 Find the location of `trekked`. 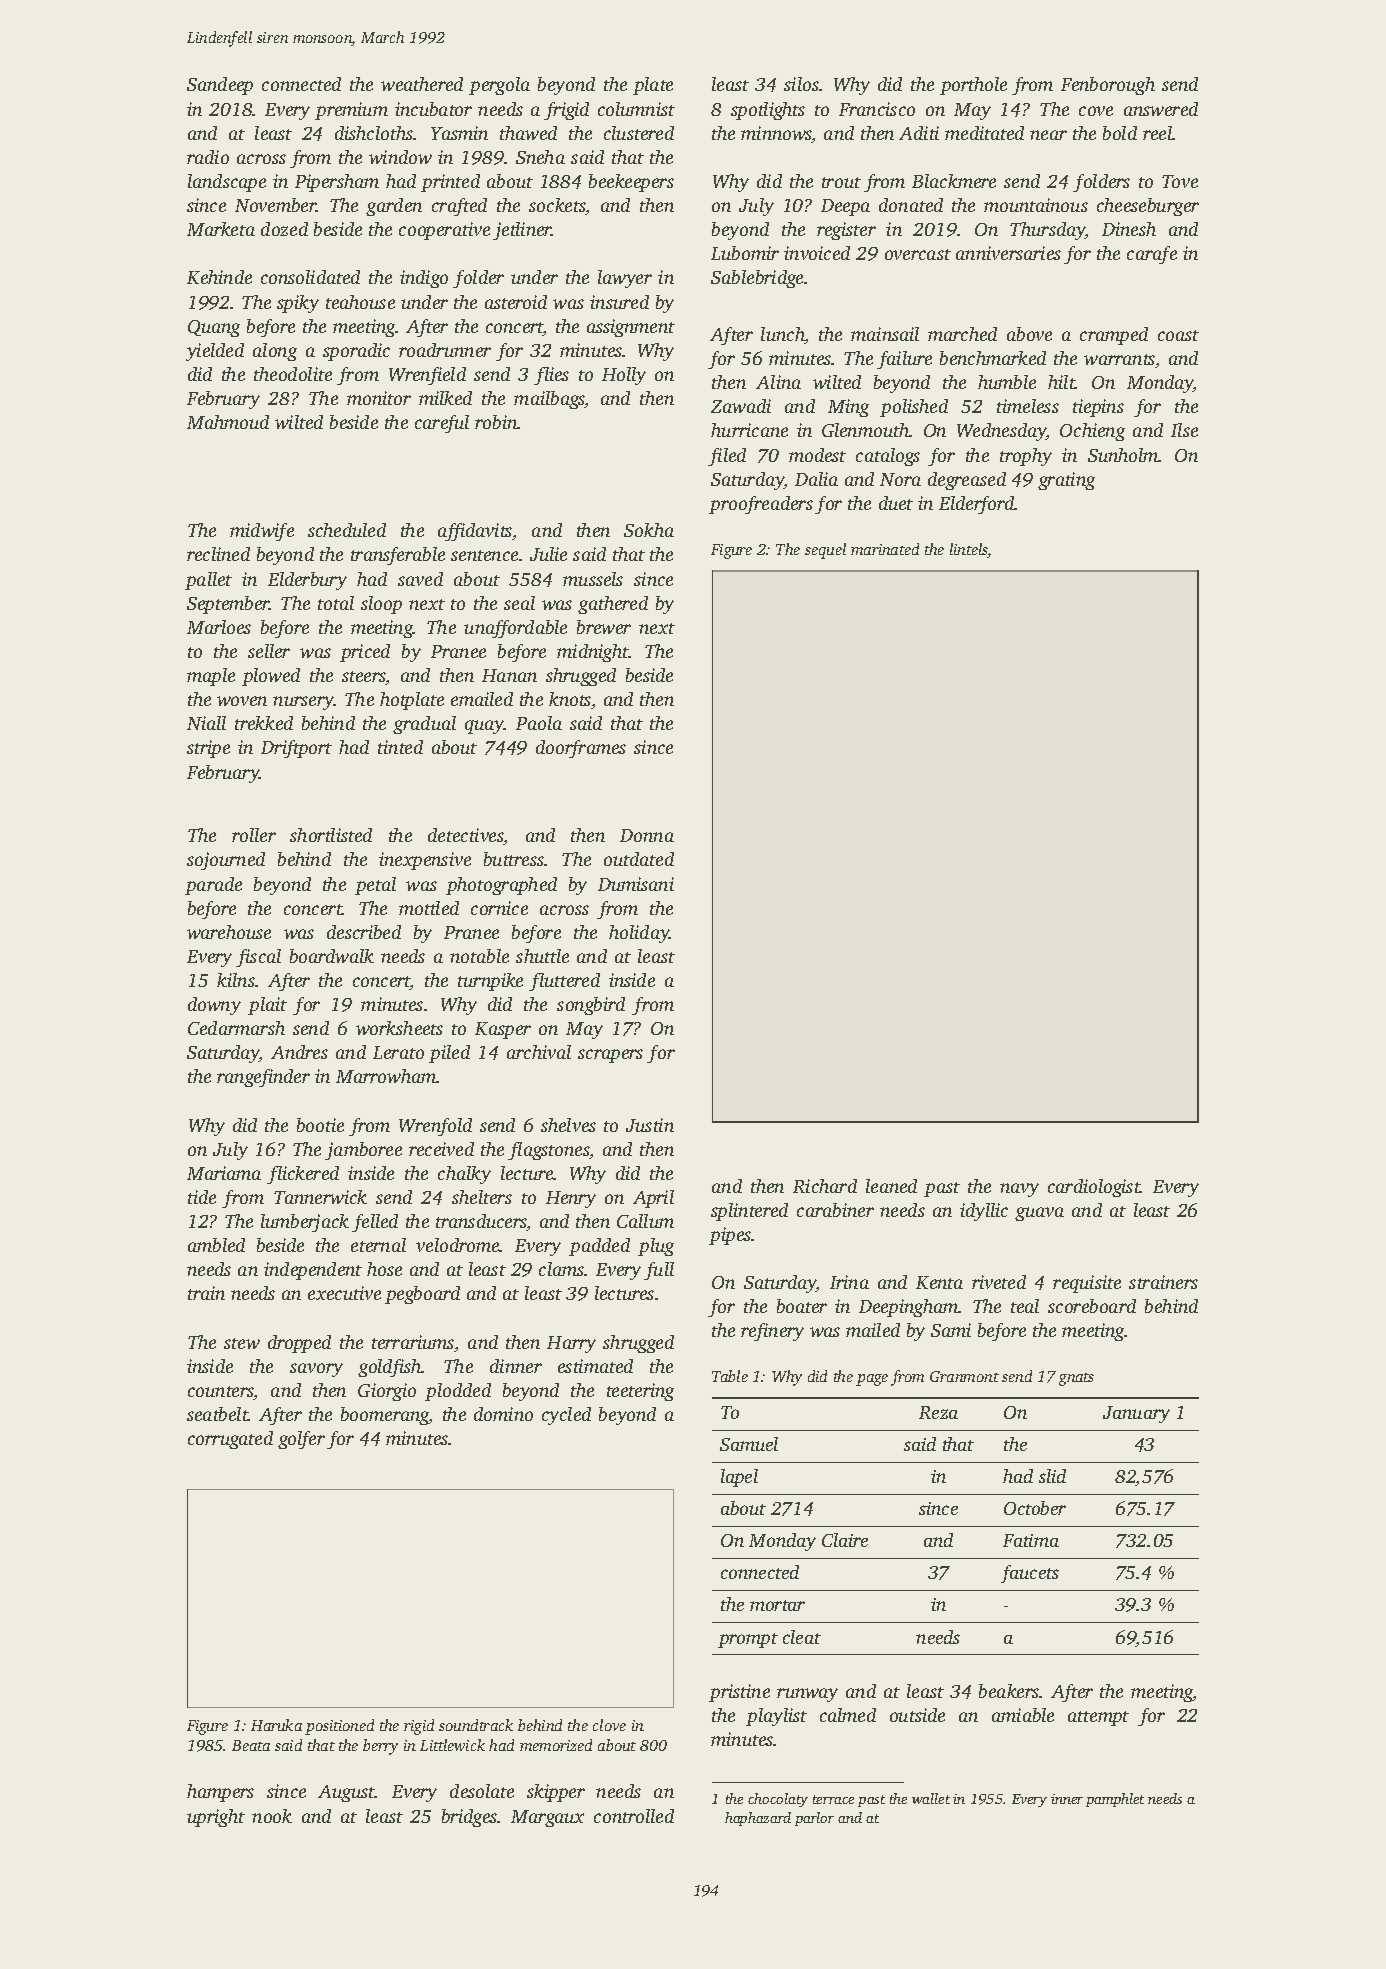

trekked is located at coordinates (264, 723).
